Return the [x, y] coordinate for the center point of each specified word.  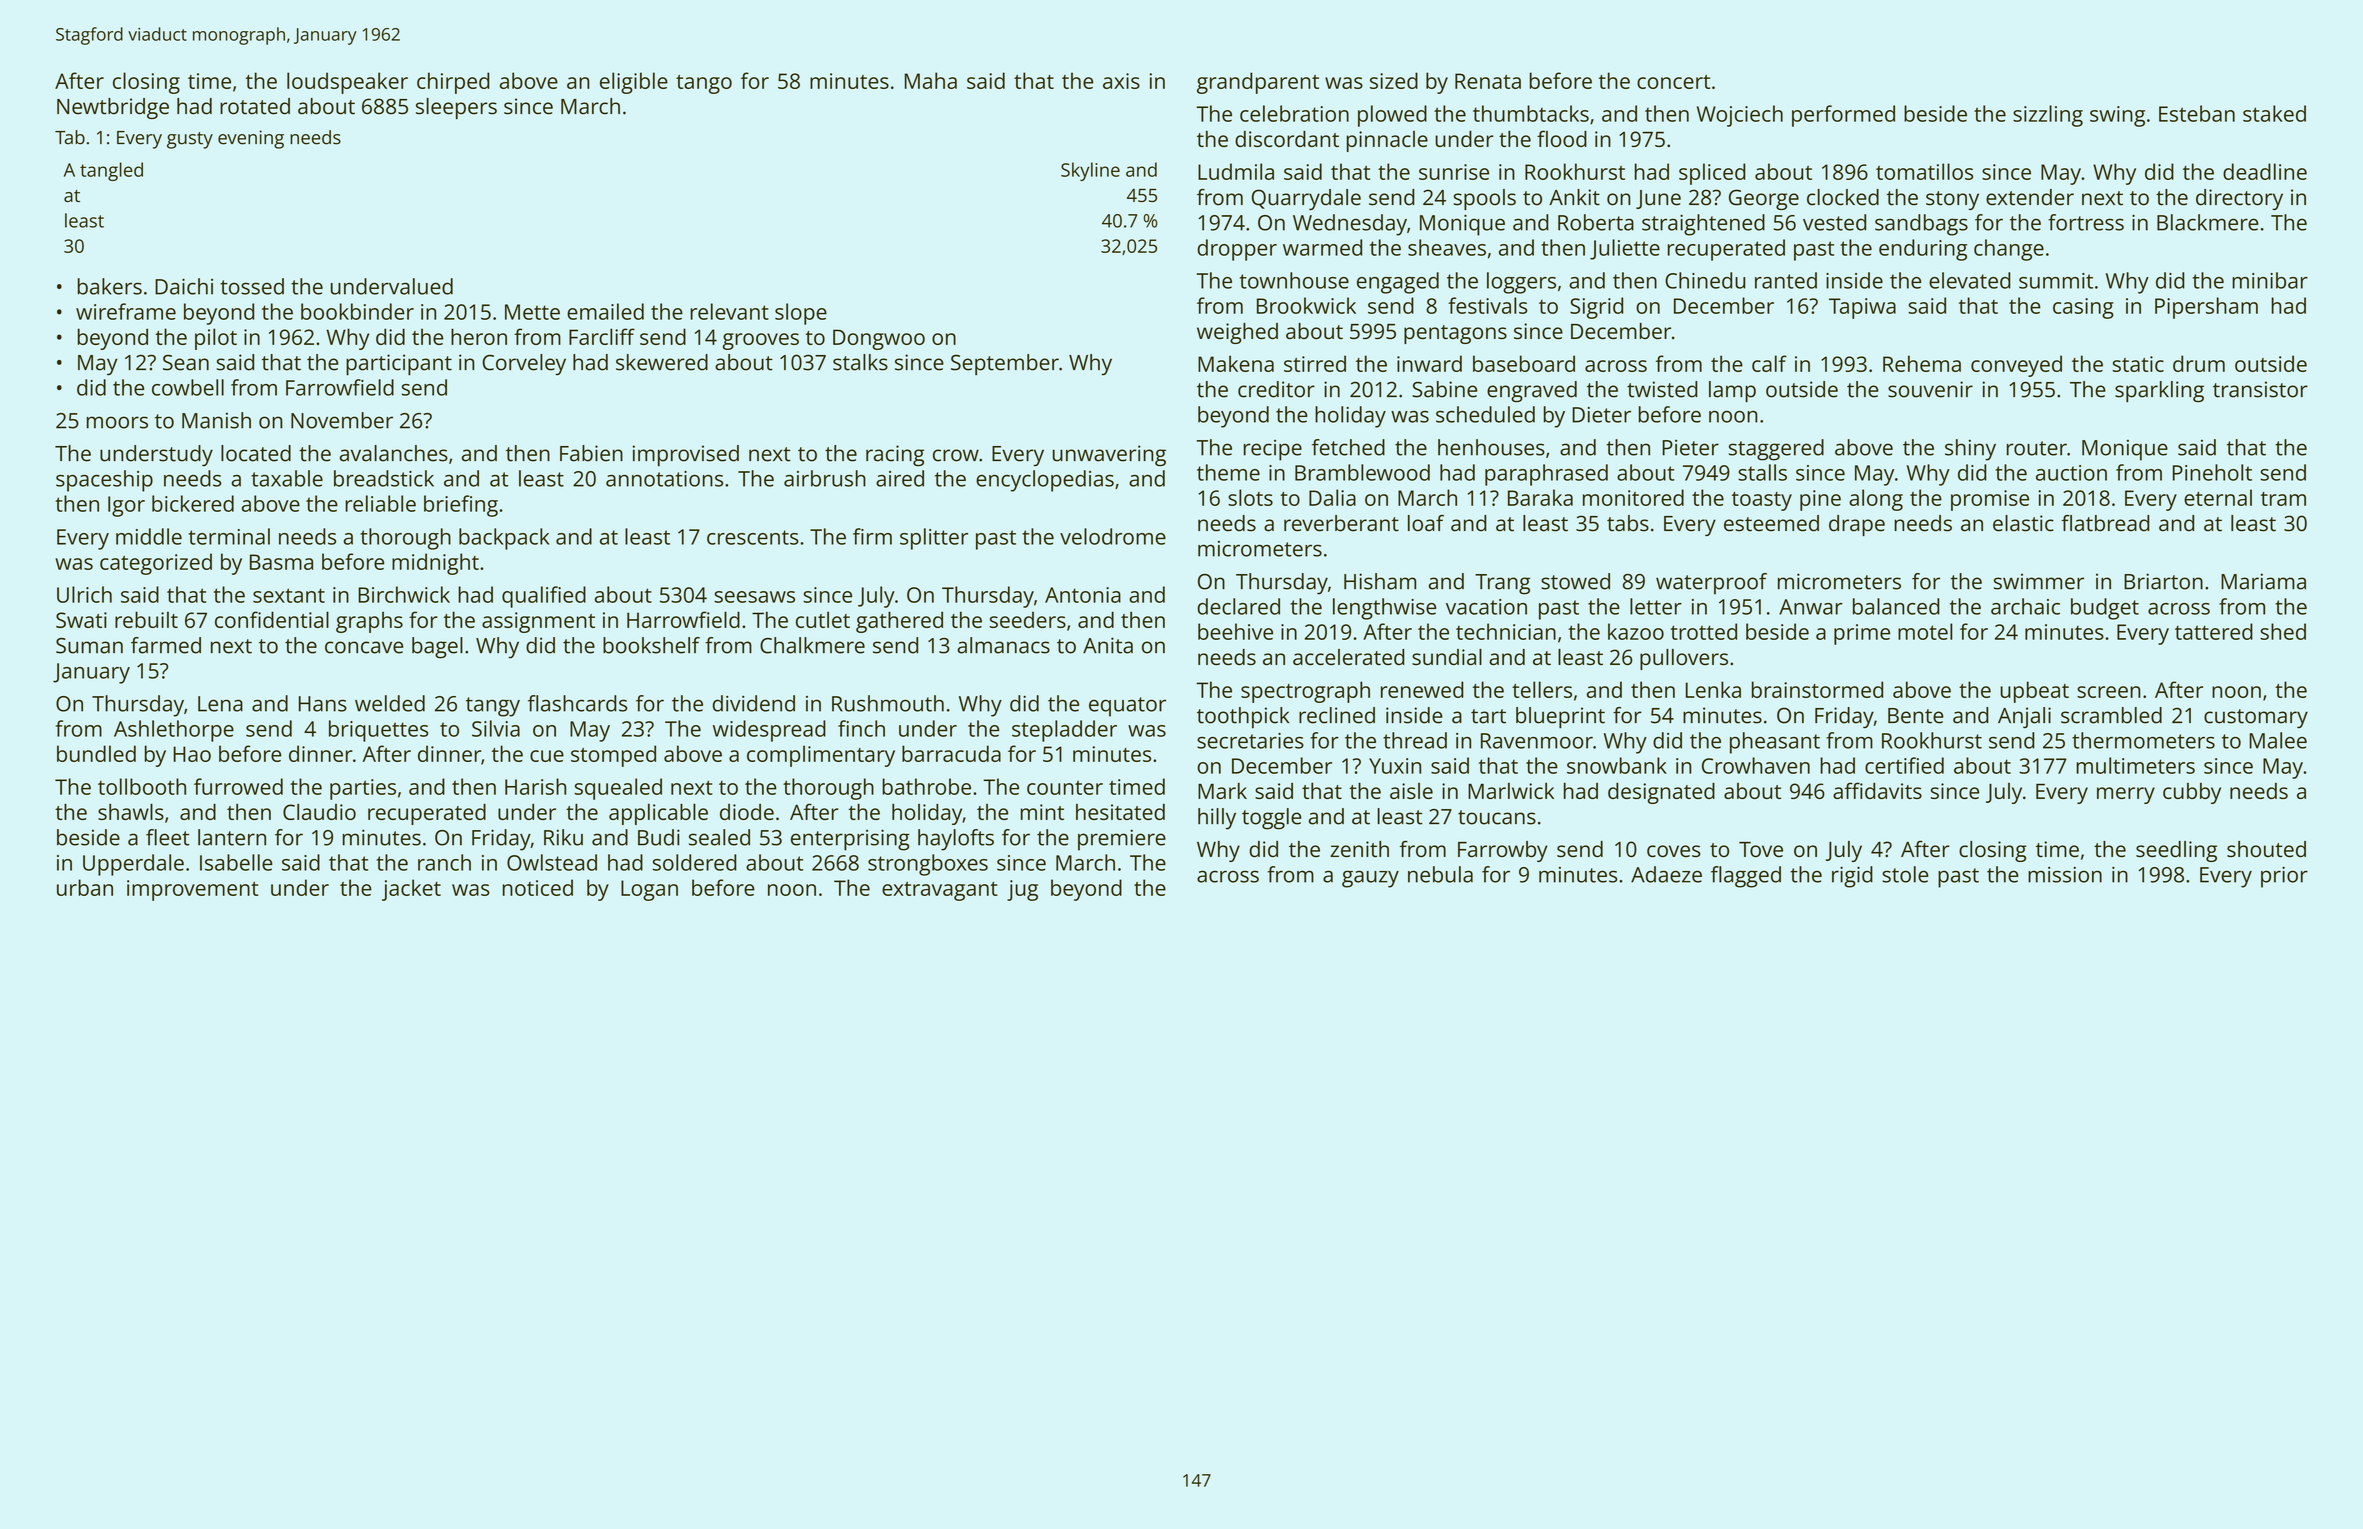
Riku [563, 837]
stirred [1315, 363]
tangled [111, 171]
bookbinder [357, 311]
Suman [89, 646]
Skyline [1090, 171]
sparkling [2159, 391]
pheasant [1775, 743]
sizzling [2048, 116]
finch [861, 728]
